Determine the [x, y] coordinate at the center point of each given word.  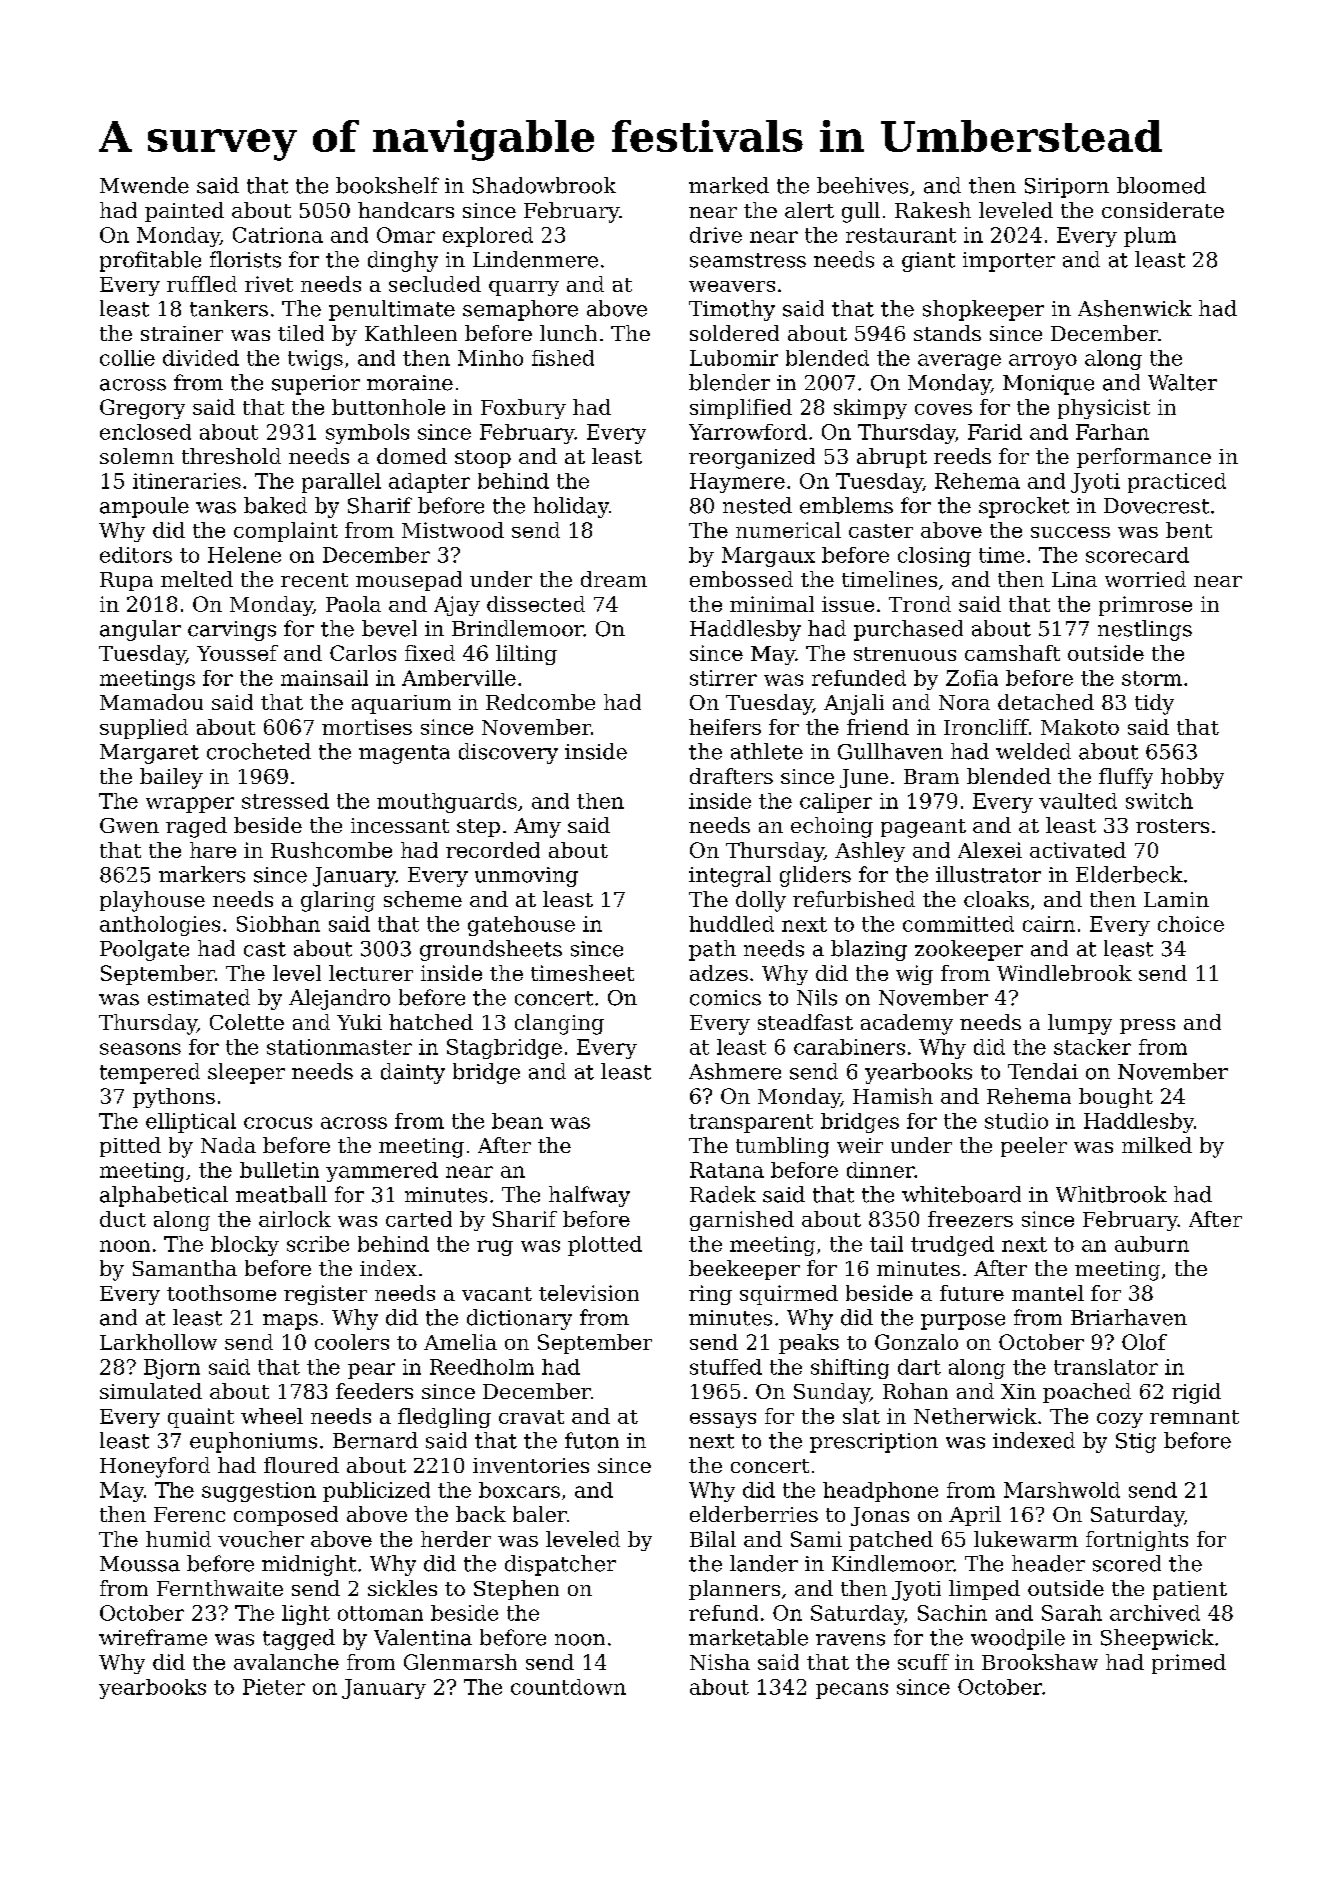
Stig [1136, 1443]
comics [725, 998]
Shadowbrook [544, 185]
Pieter [274, 1687]
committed [958, 924]
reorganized [752, 458]
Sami [816, 1539]
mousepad [409, 581]
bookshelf [387, 185]
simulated [151, 1391]
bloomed [1161, 185]
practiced [1177, 483]
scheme [423, 899]
